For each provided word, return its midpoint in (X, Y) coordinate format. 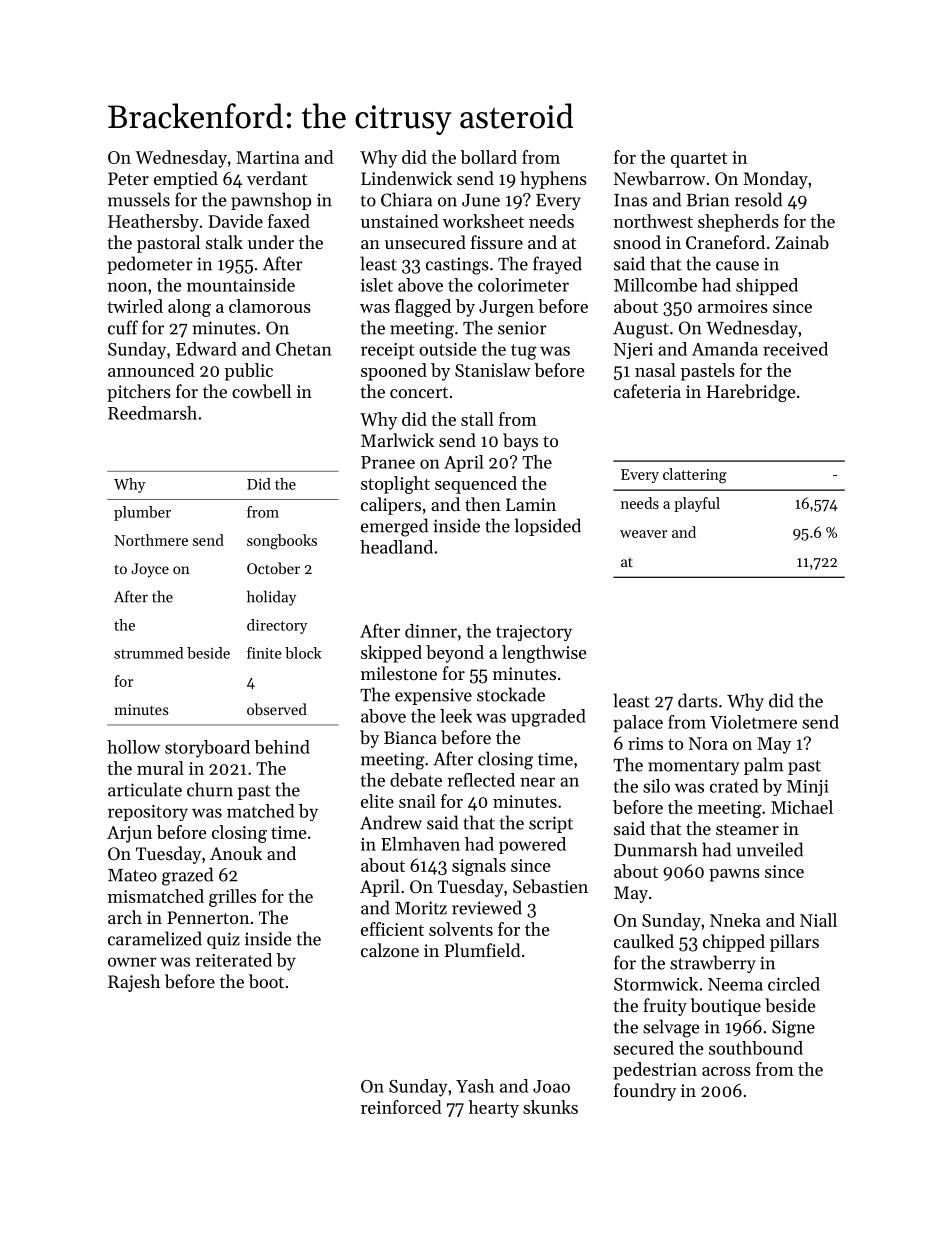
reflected (481, 780)
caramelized (155, 938)
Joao (551, 1086)
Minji (808, 788)
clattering (695, 476)
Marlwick (397, 440)
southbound (756, 1048)
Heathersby (153, 223)
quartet (699, 160)
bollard (488, 157)
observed (277, 709)
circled (794, 984)
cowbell (261, 391)
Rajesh (134, 983)
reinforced (401, 1107)
